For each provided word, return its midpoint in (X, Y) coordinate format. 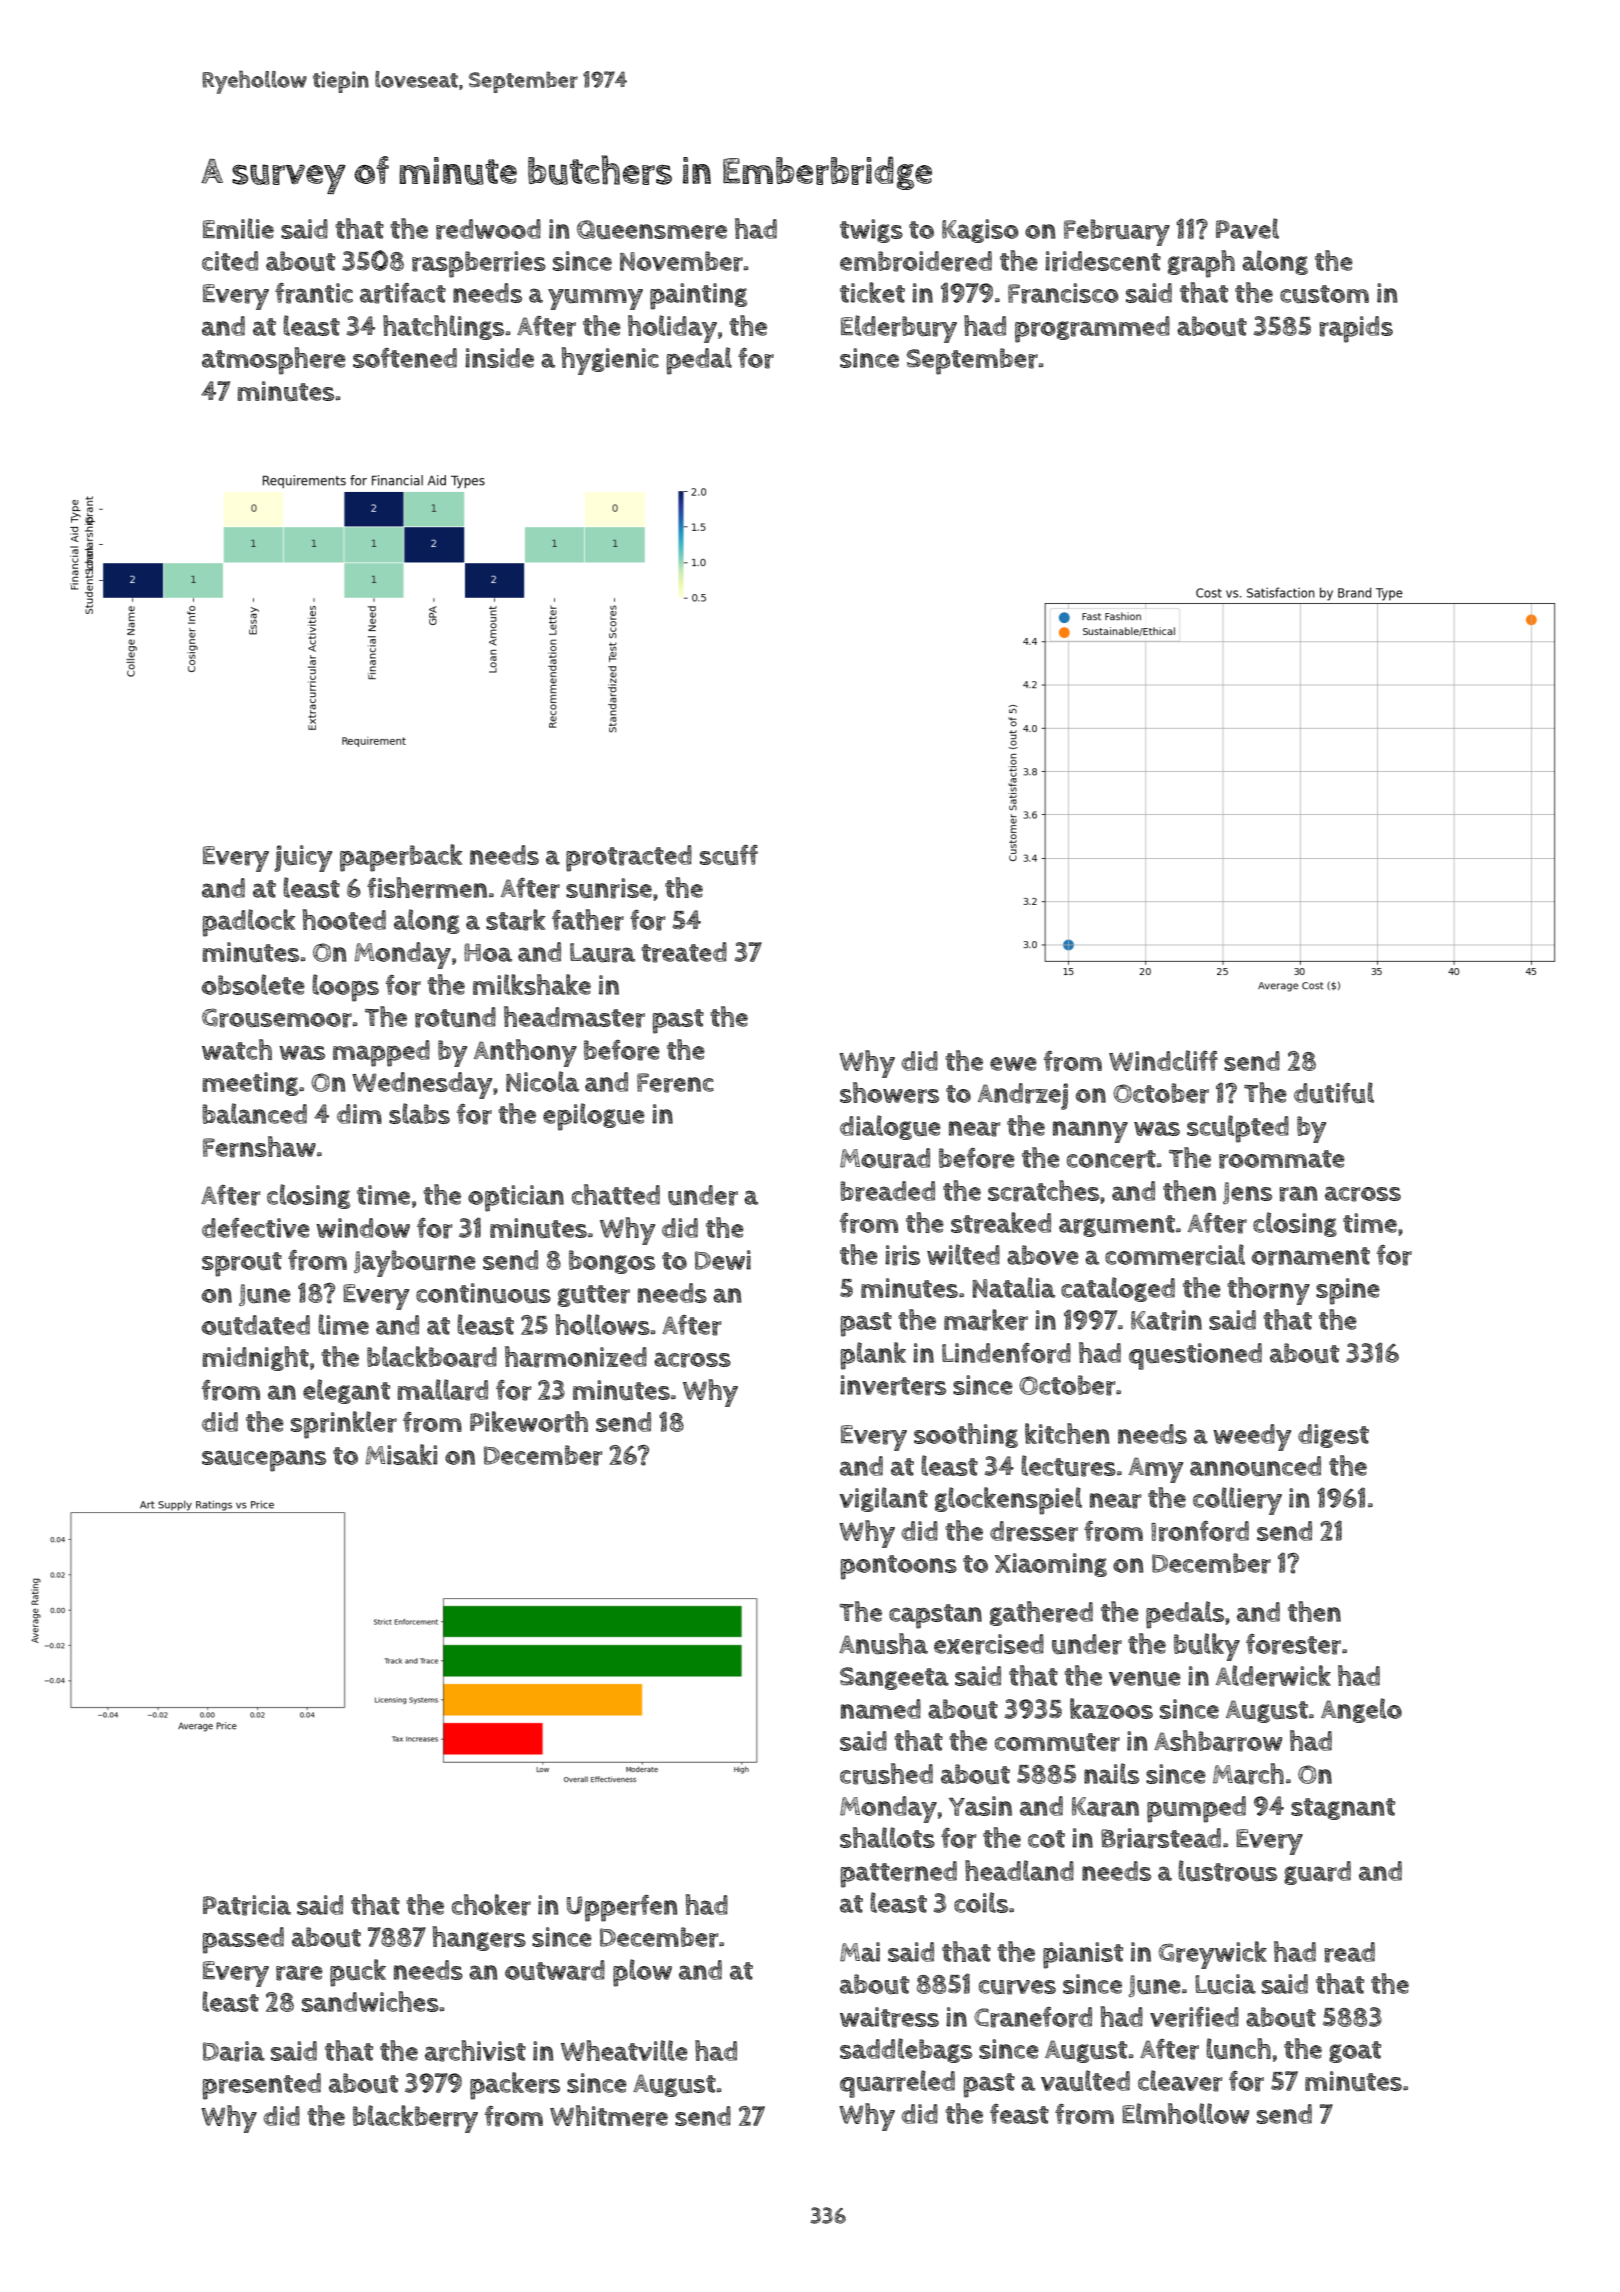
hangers (479, 1938)
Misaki (401, 1454)
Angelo (1361, 1710)
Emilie (238, 228)
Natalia (1014, 1287)
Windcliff (1163, 1060)
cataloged (1118, 1289)
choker (491, 1905)
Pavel (1247, 228)
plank (873, 1356)
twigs (871, 231)
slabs (419, 1113)
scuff (729, 855)
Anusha (883, 1643)
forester (1293, 1644)
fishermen (427, 888)
